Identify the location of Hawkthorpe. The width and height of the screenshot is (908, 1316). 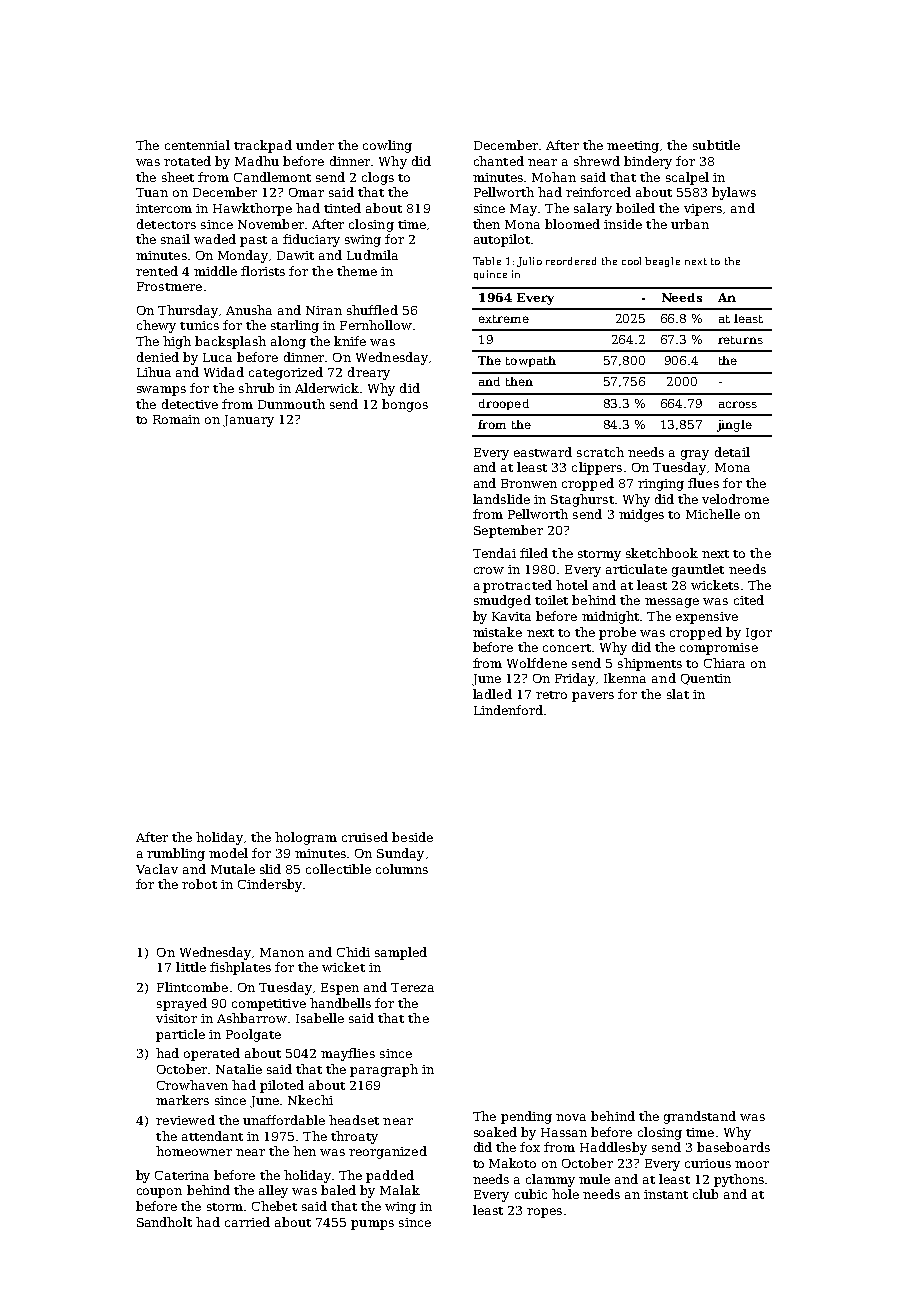
(252, 209).
